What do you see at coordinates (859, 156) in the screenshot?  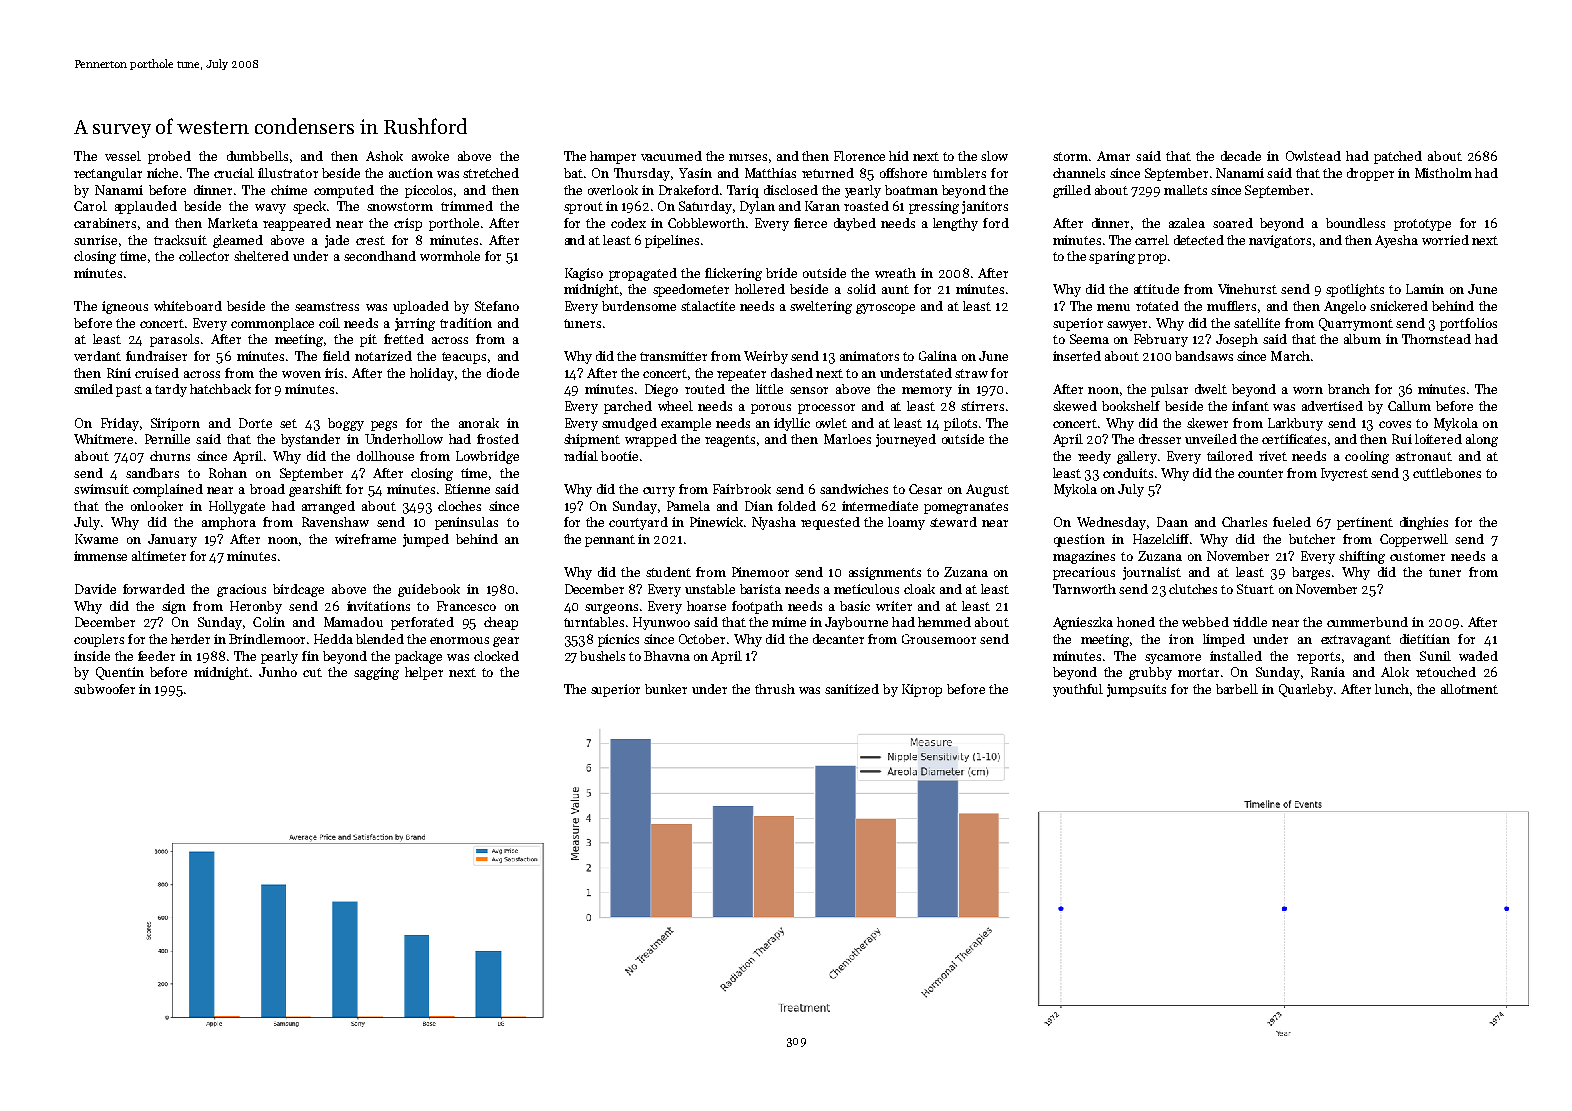 I see `Florence` at bounding box center [859, 156].
